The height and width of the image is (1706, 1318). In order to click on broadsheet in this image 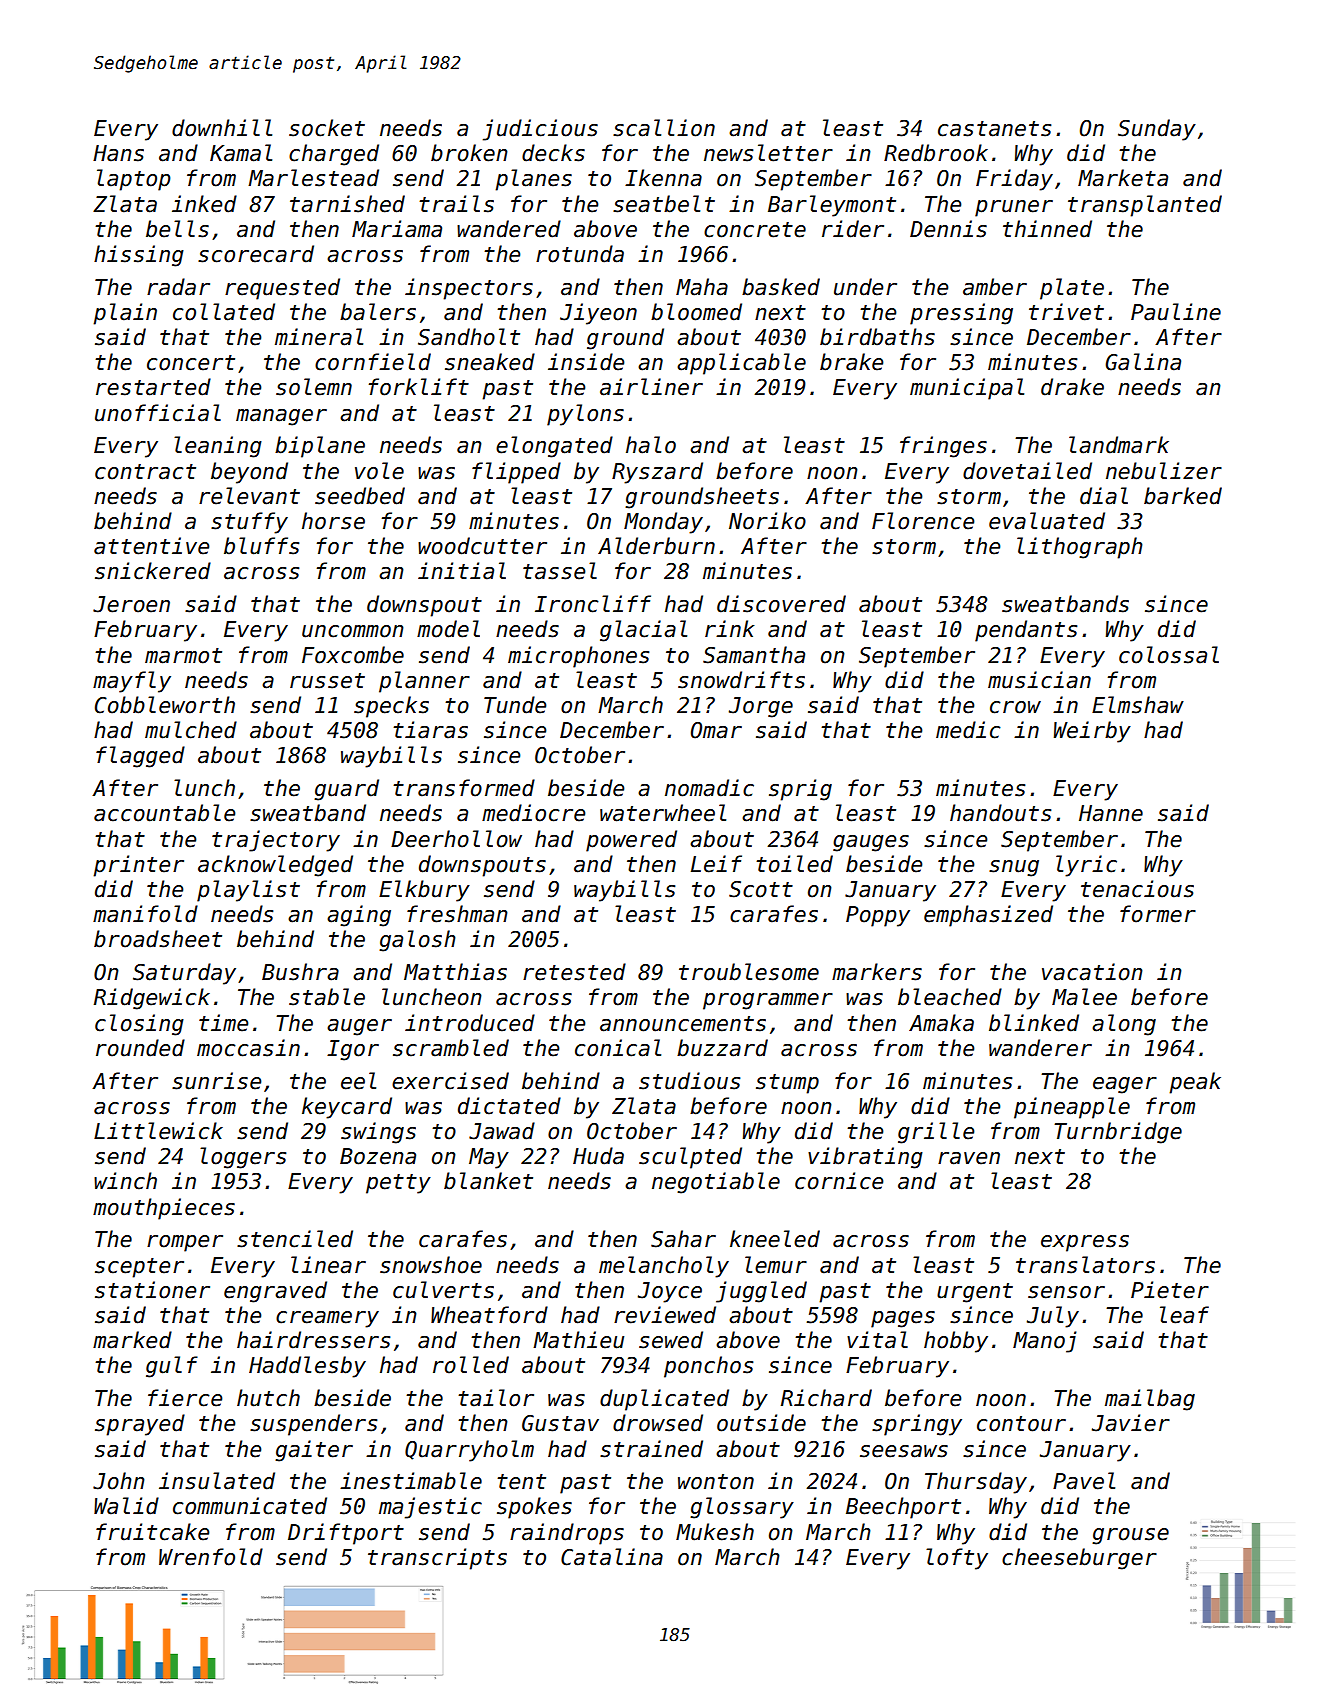, I will do `click(158, 939)`.
